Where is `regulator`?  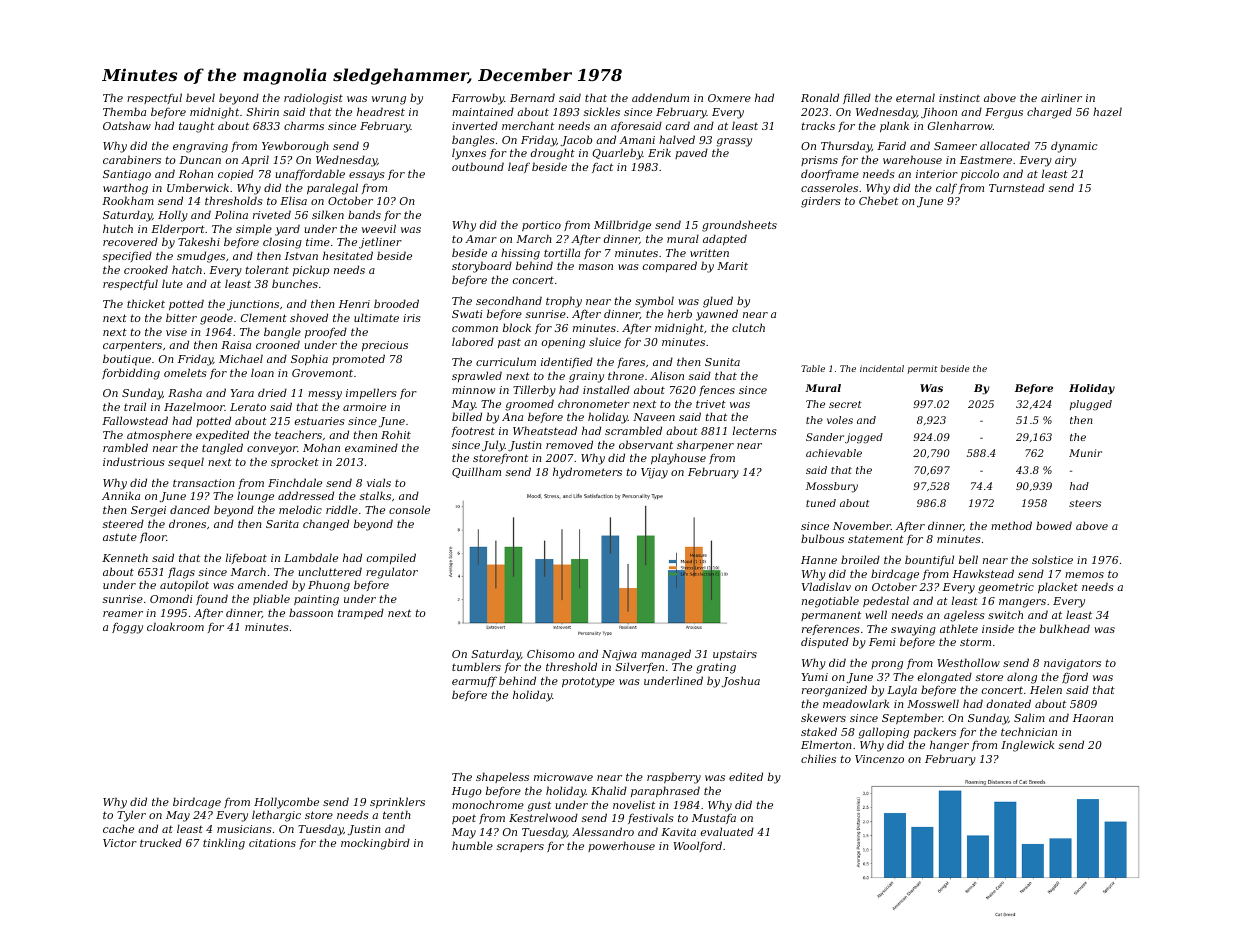 regulator is located at coordinates (392, 573).
